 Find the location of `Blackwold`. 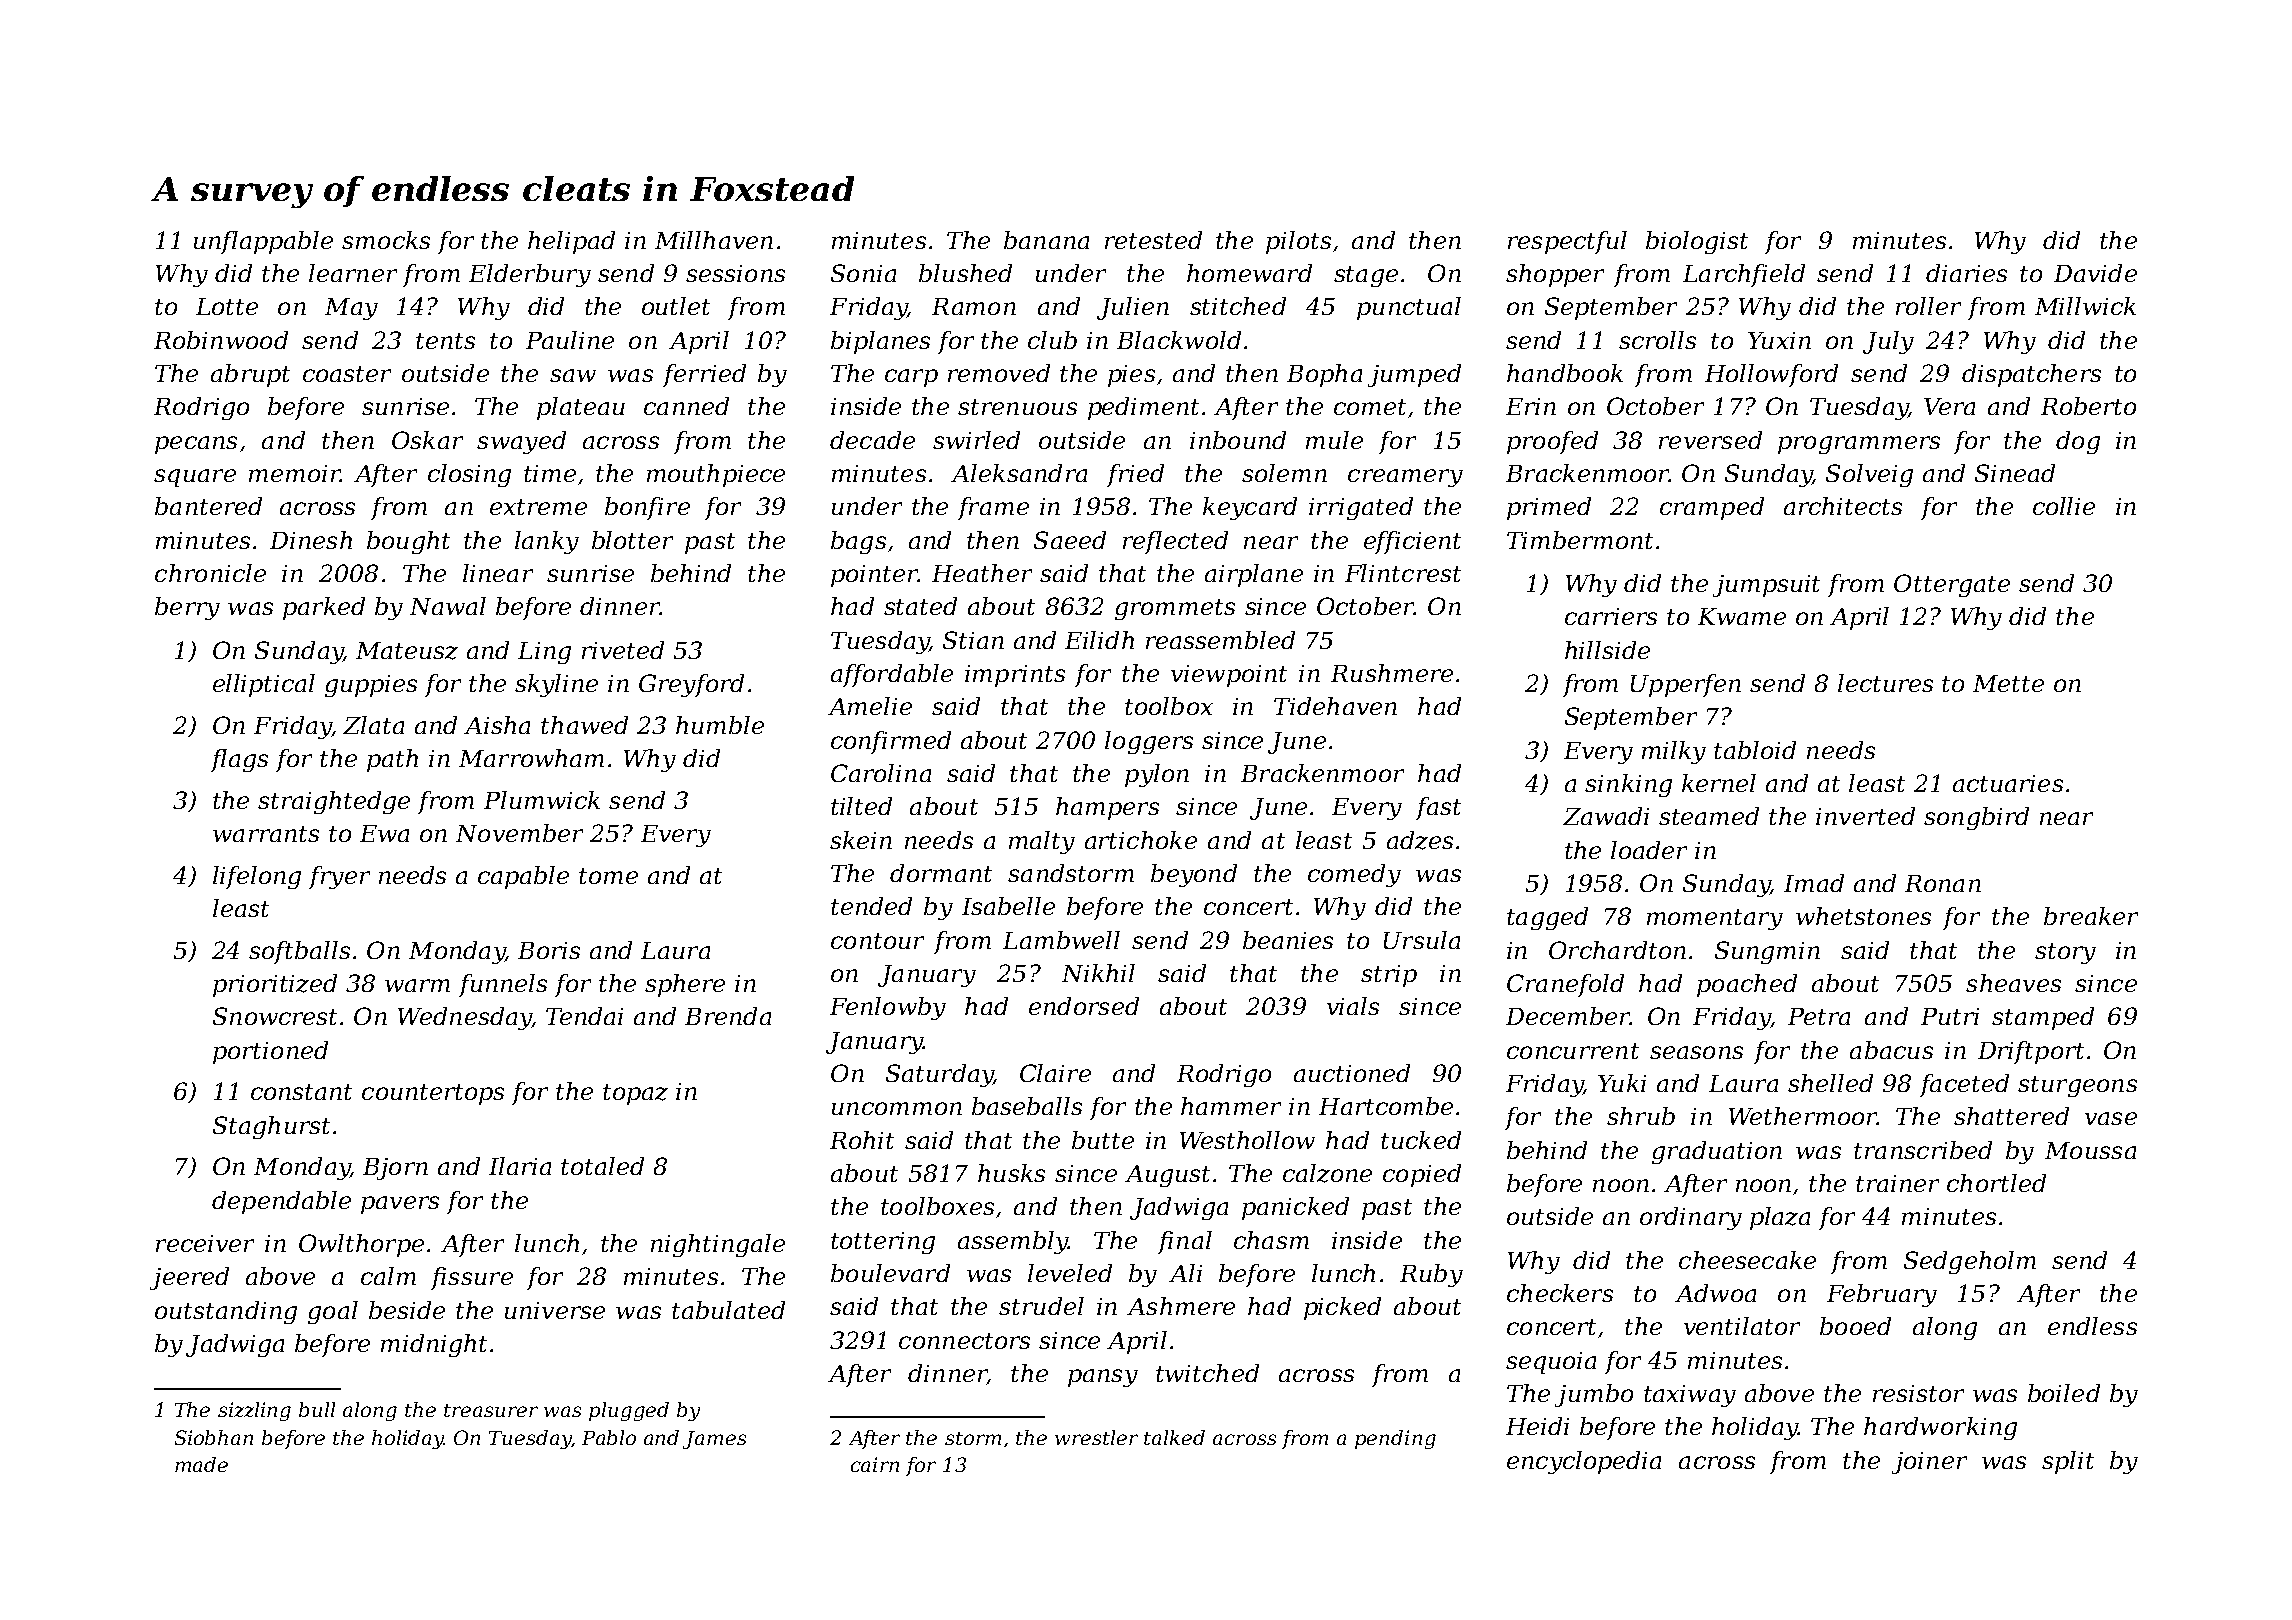

Blackwold is located at coordinates (1179, 340).
